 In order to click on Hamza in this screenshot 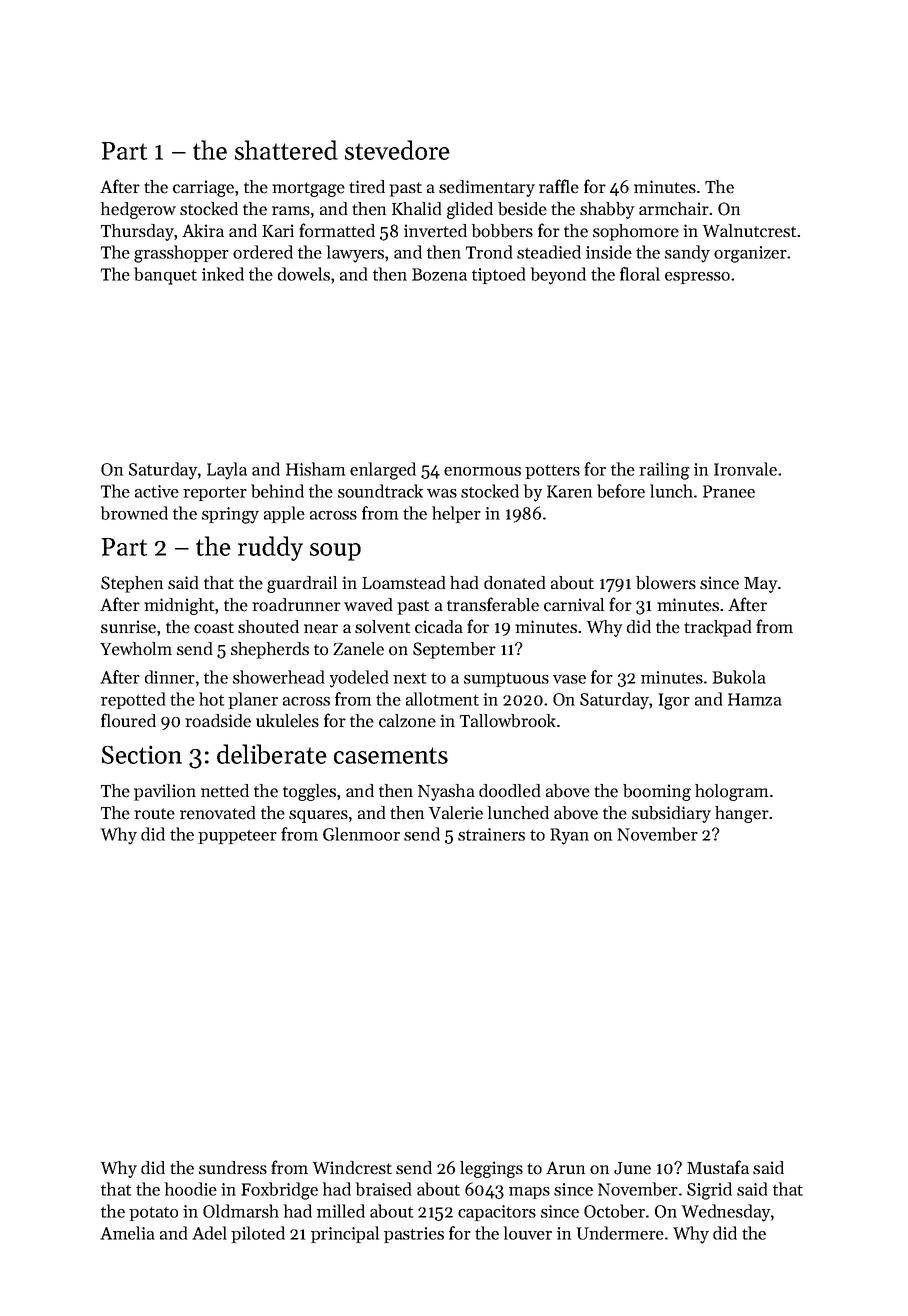, I will do `click(755, 699)`.
